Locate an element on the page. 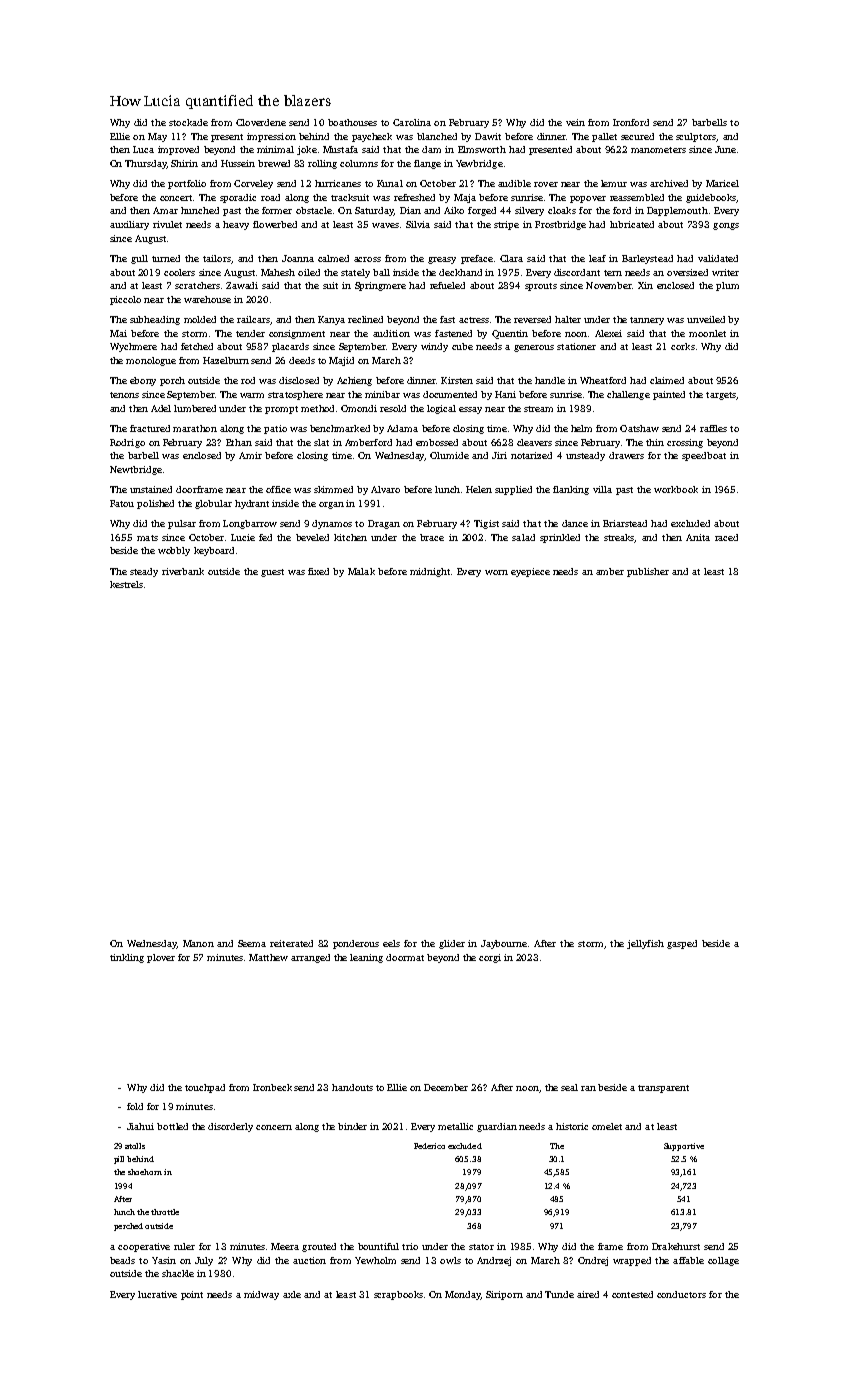  Dawit is located at coordinates (488, 136).
